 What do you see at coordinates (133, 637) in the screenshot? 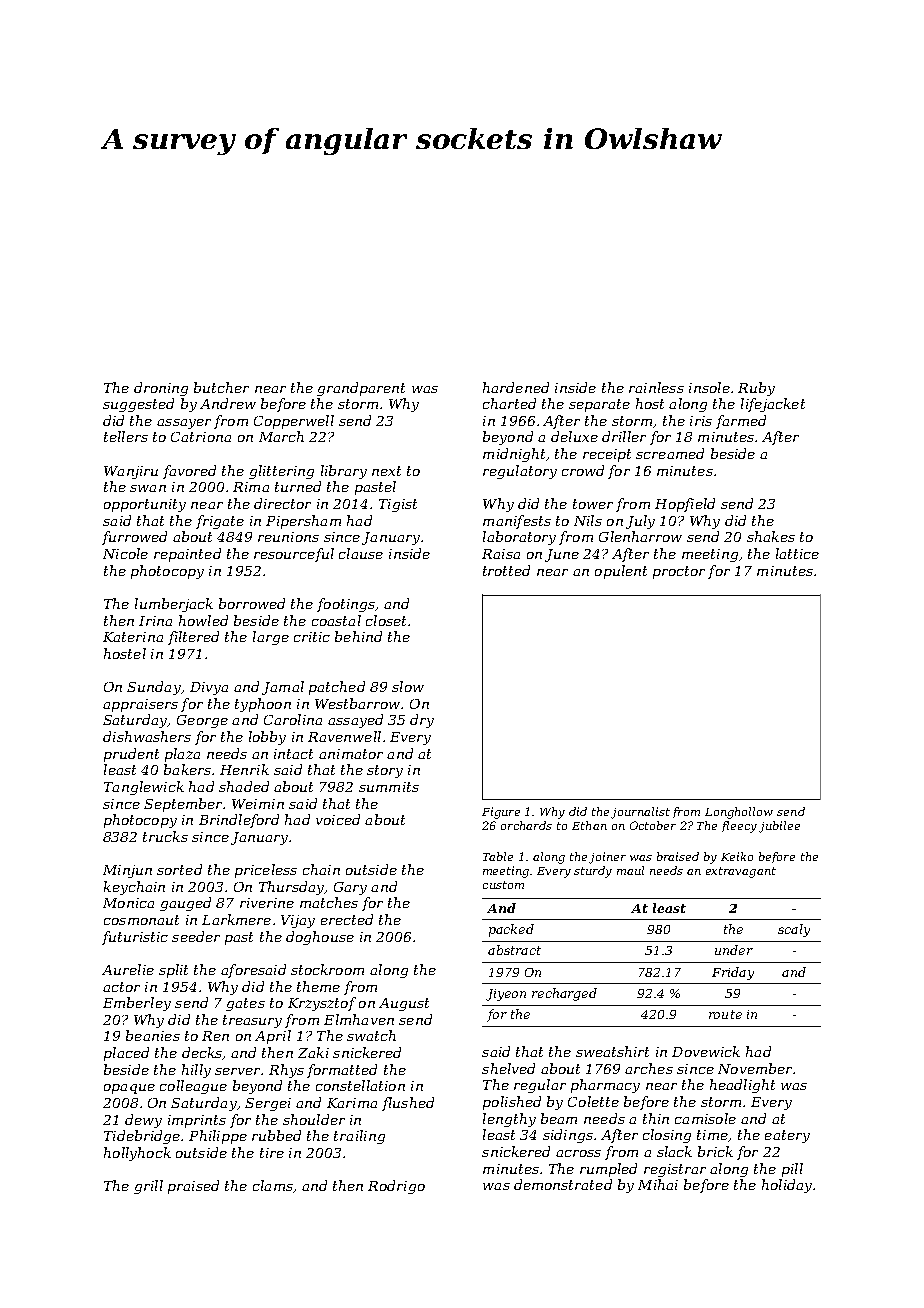
I see `Katerina` at bounding box center [133, 637].
